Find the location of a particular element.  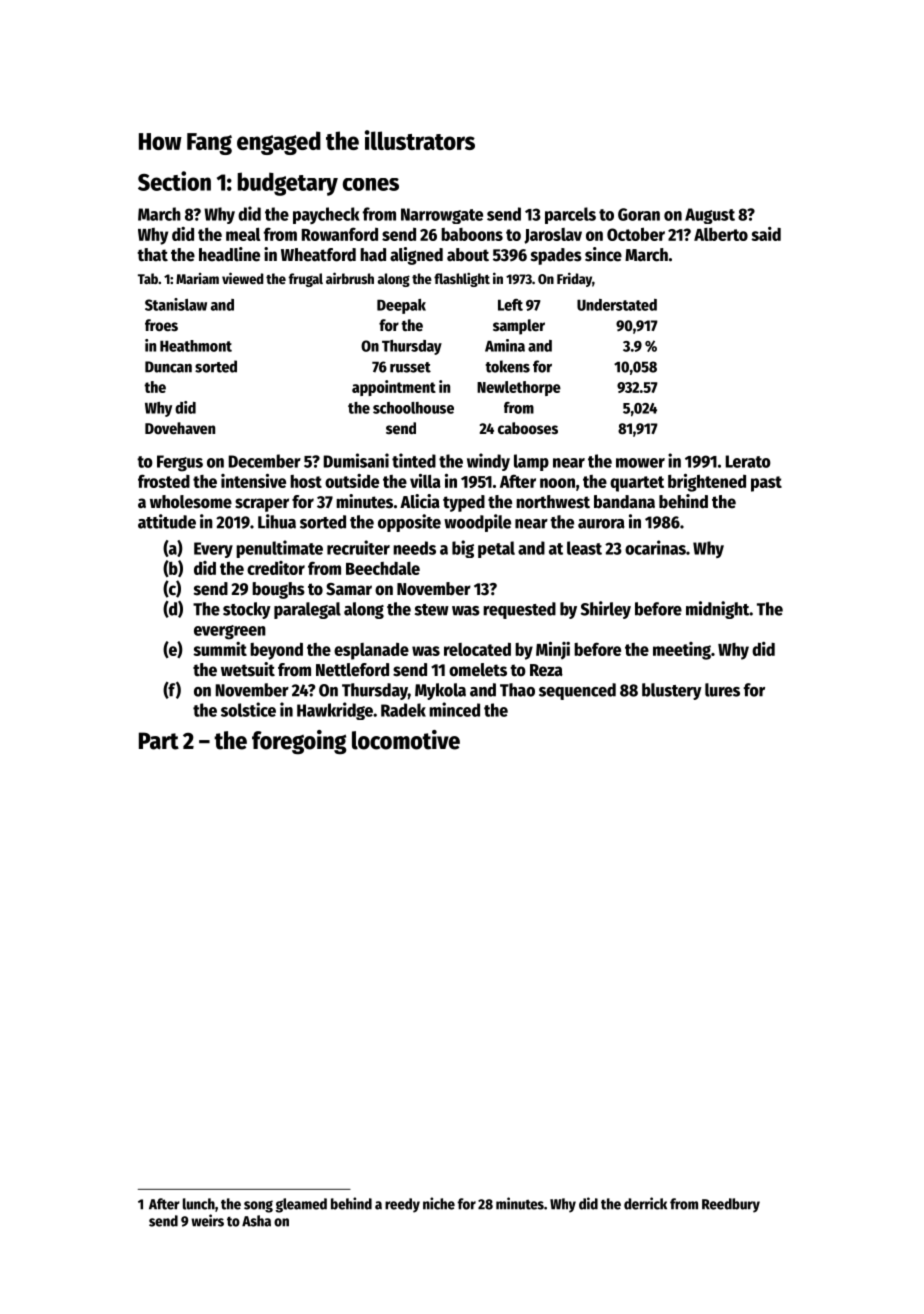

Reedbury is located at coordinates (731, 1205).
